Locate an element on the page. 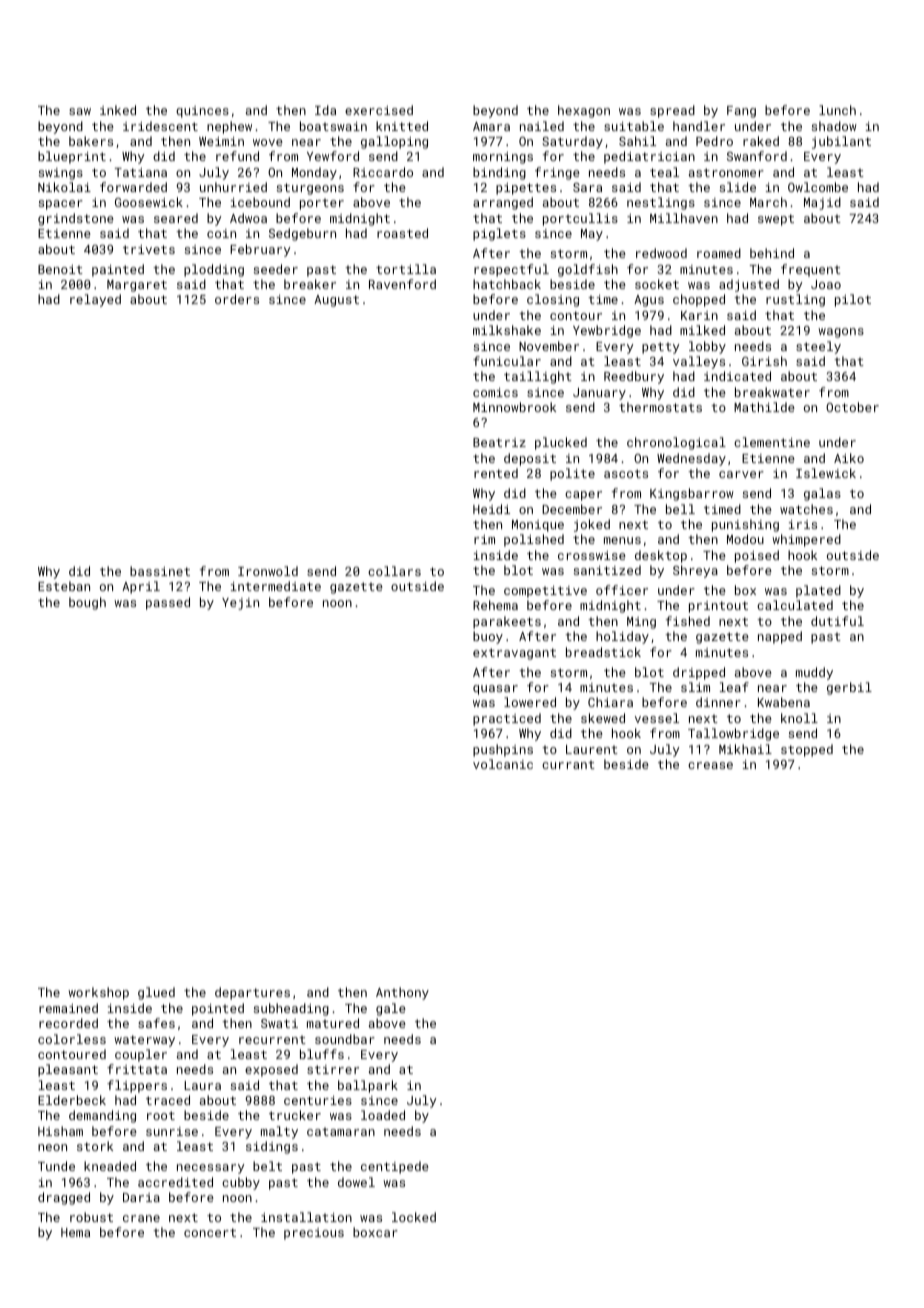 The width and height of the image is (924, 1308). Tatiana is located at coordinates (141, 172).
